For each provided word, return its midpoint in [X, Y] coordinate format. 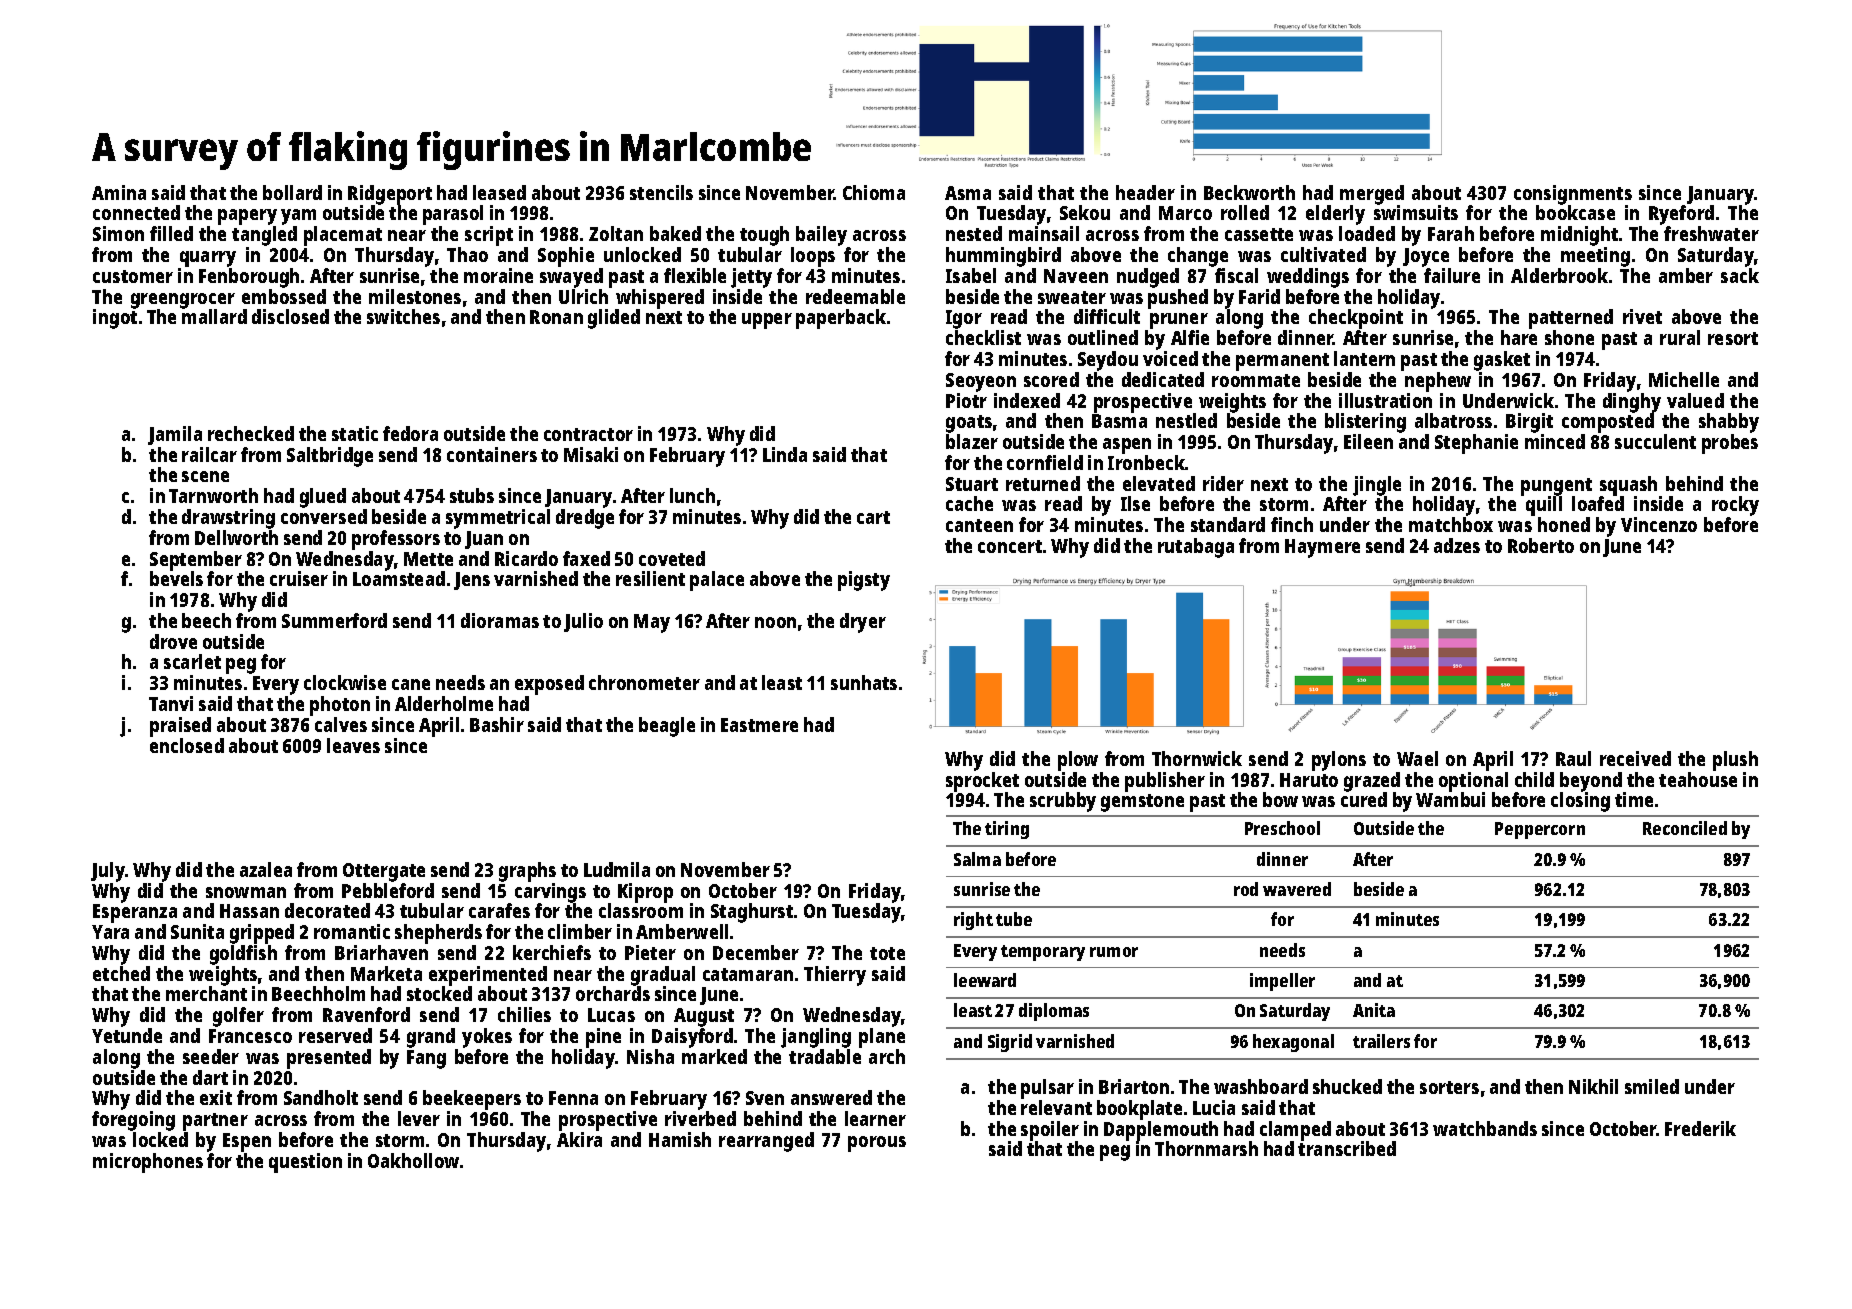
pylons [1339, 761]
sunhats [864, 682]
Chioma [874, 192]
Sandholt [321, 1097]
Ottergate [384, 872]
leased [499, 192]
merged [1372, 195]
